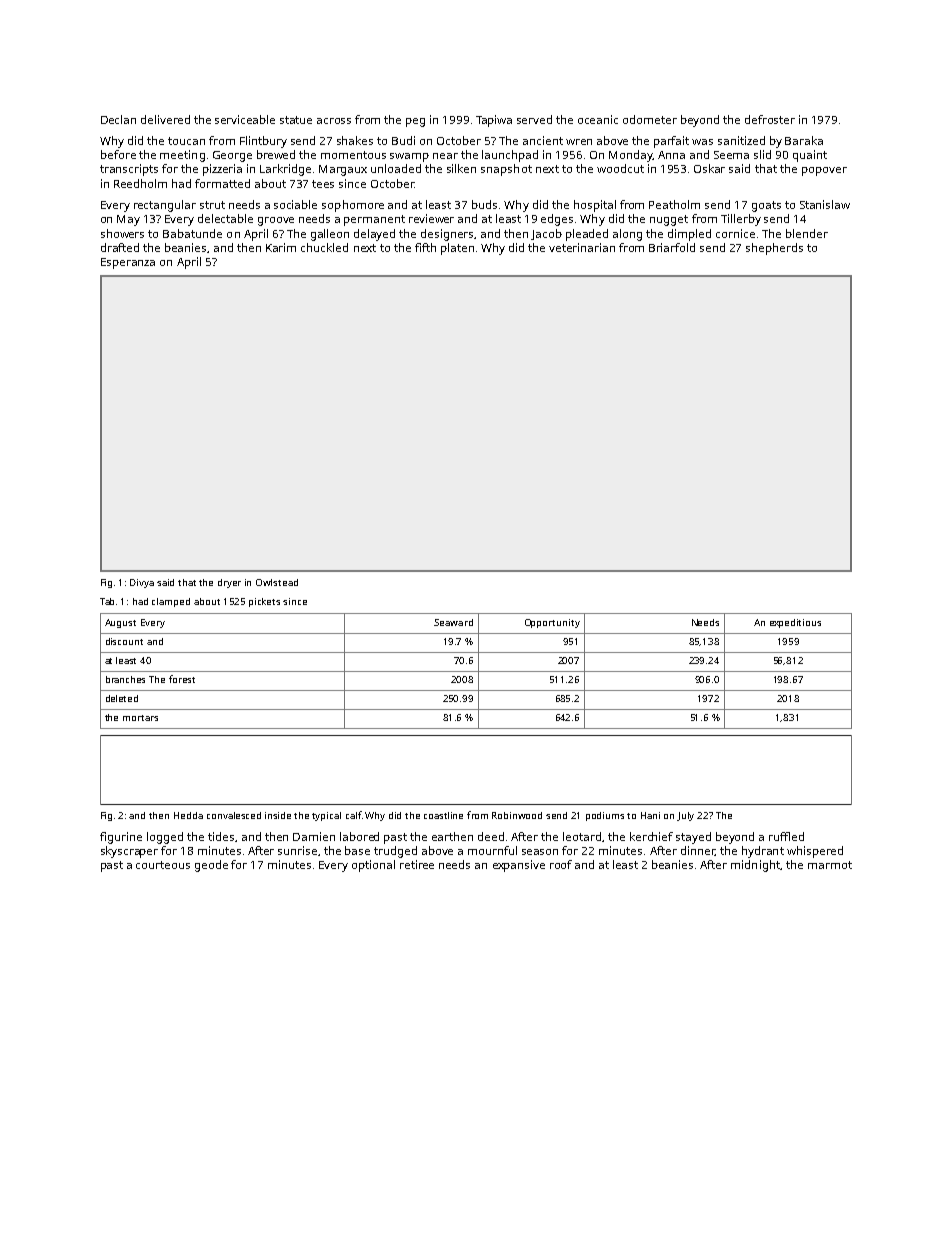 The image size is (952, 1233). Describe the element at coordinates (552, 623) in the screenshot. I see `Opportunity` at that location.
